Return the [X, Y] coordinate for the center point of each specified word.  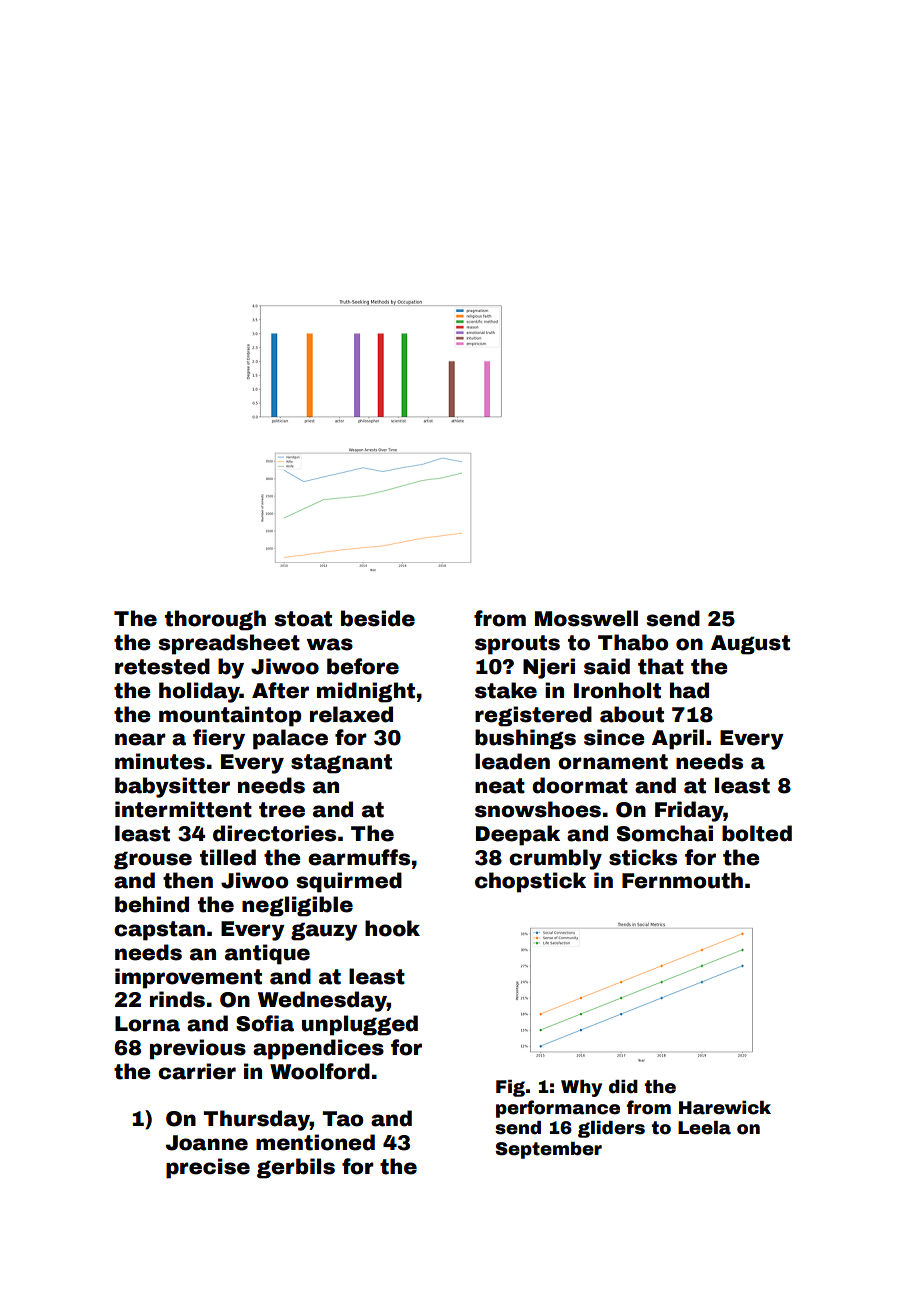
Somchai [665, 833]
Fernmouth [682, 880]
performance [558, 1109]
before [363, 666]
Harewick [725, 1108]
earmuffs [359, 857]
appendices [318, 1049]
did [623, 1087]
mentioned [315, 1142]
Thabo [633, 642]
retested [162, 666]
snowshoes [538, 809]
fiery [219, 739]
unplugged [360, 1025]
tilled [228, 857]
